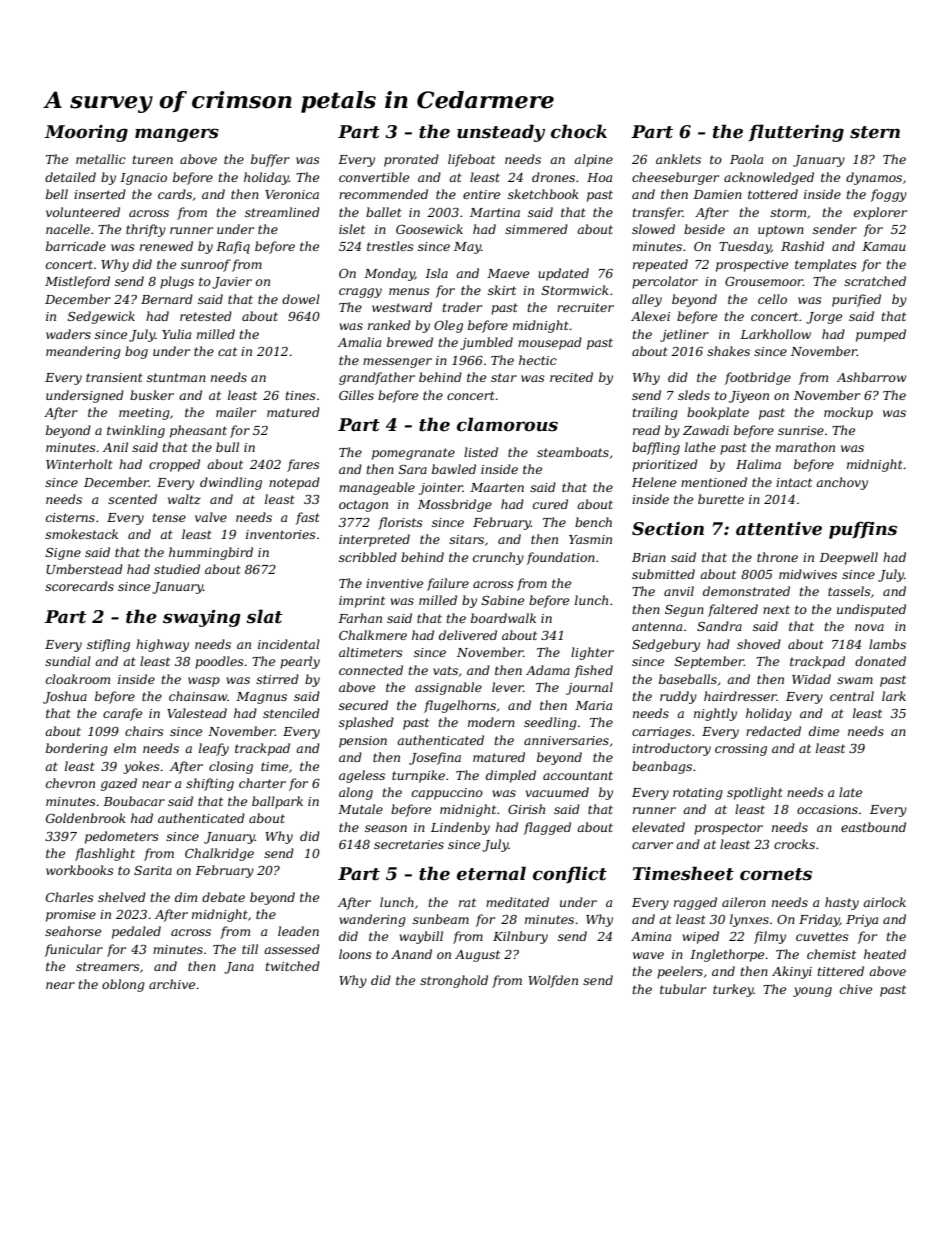 The image size is (952, 1233). I want to click on meandering, so click(83, 352).
